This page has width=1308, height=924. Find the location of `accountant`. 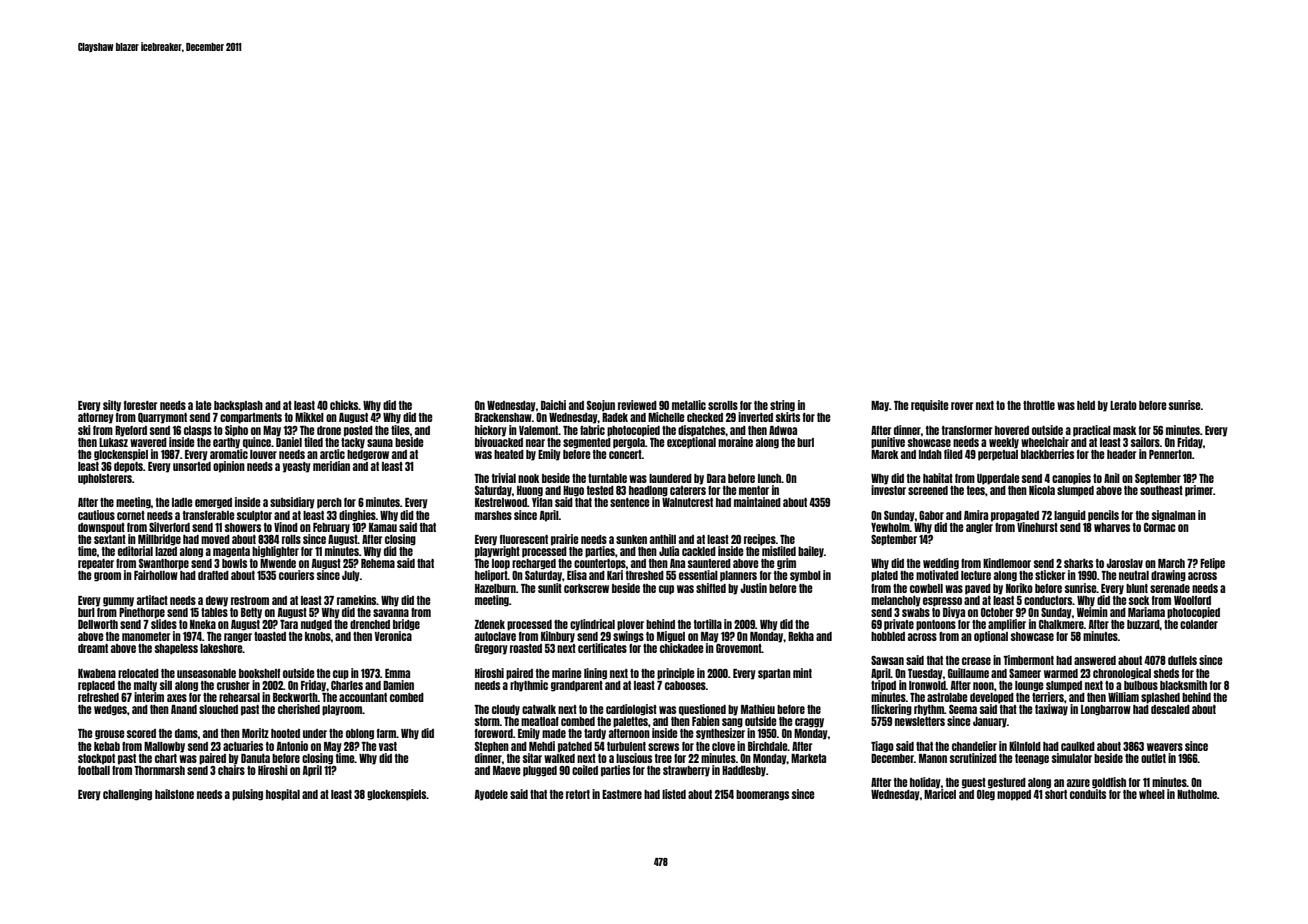

accountant is located at coordinates (363, 697).
